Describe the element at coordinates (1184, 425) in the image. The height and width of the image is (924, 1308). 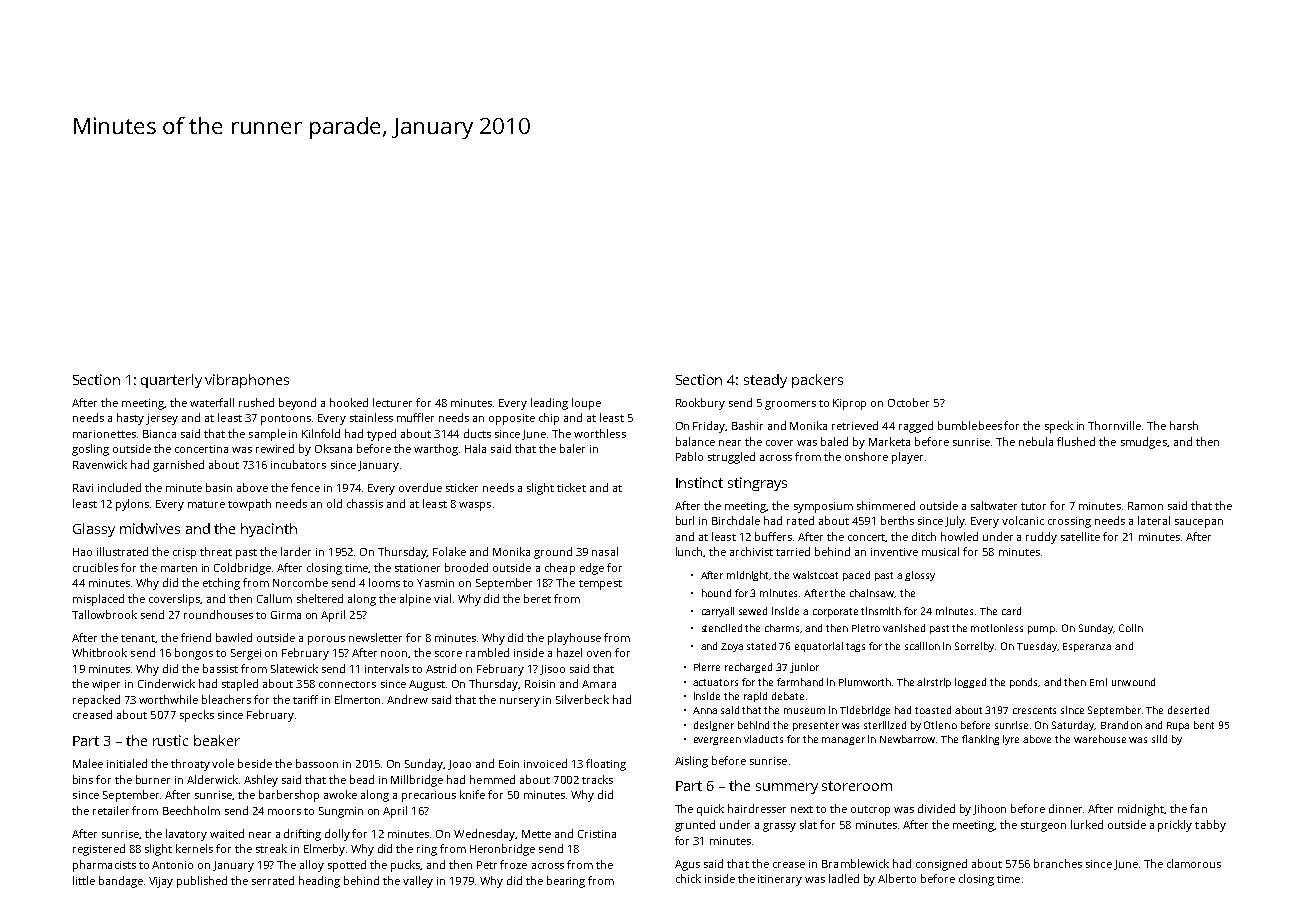
I see `harsh` at that location.
